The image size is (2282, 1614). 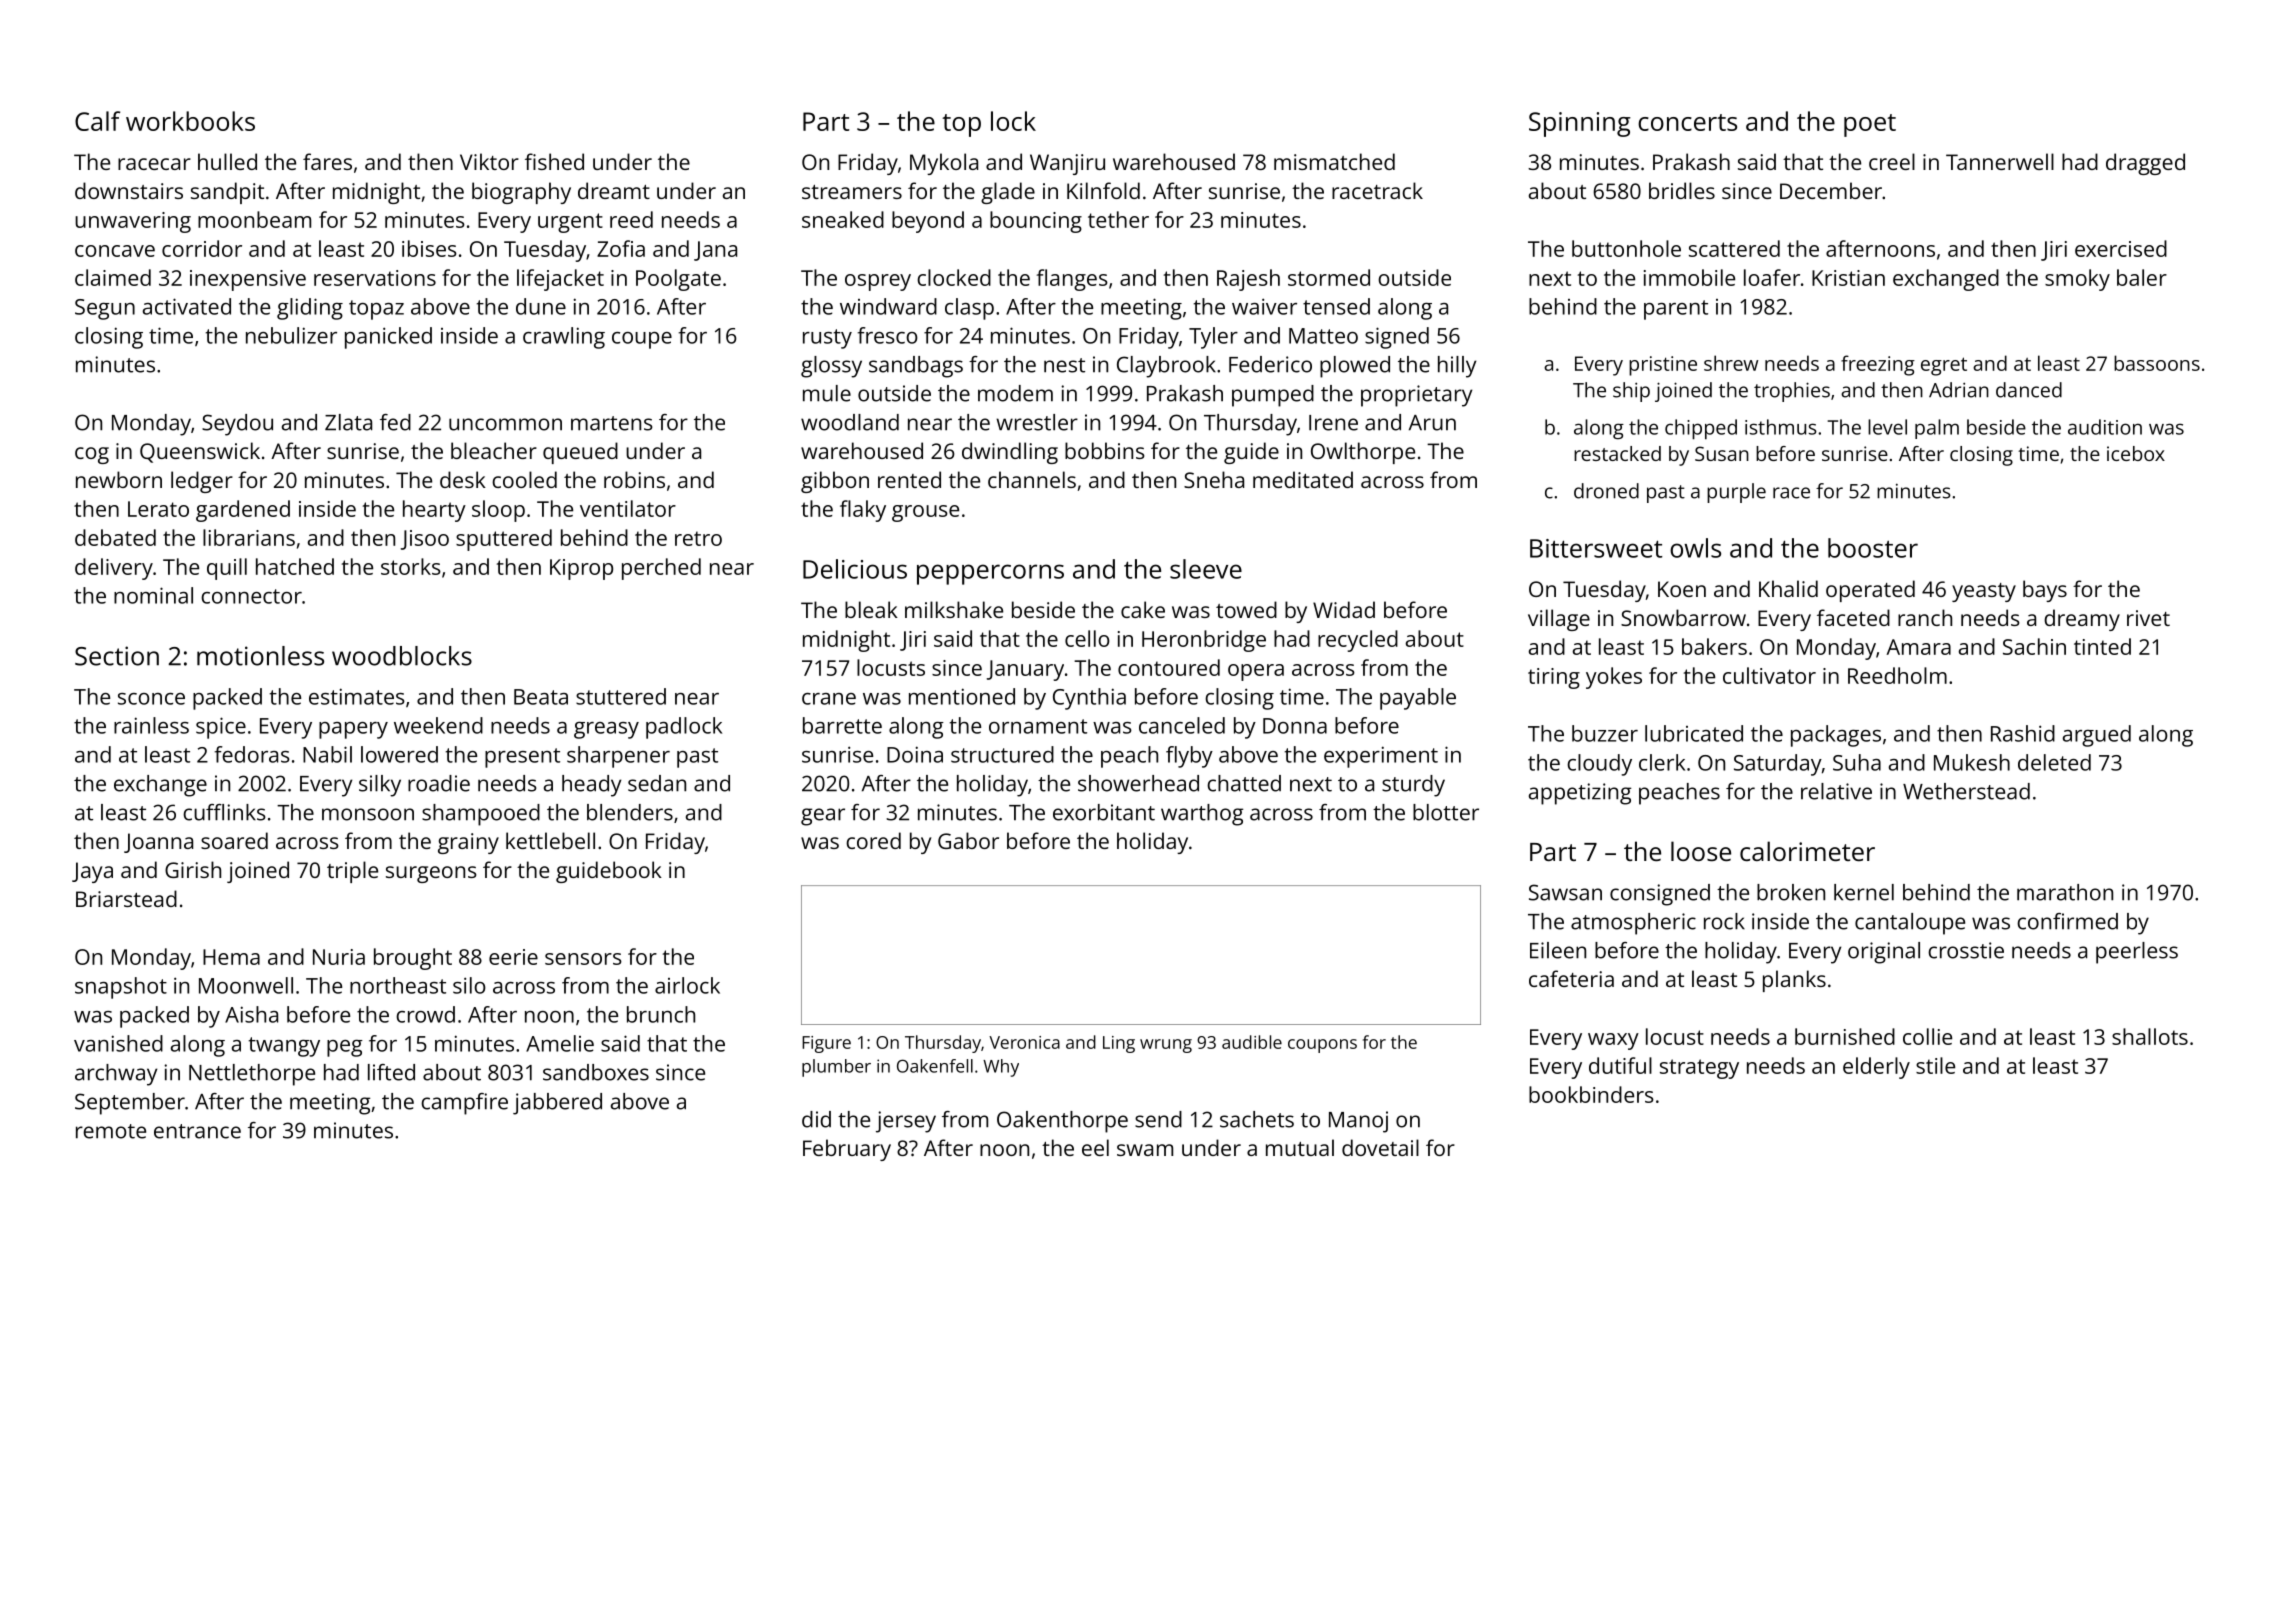 I want to click on confirmed, so click(x=2067, y=921).
